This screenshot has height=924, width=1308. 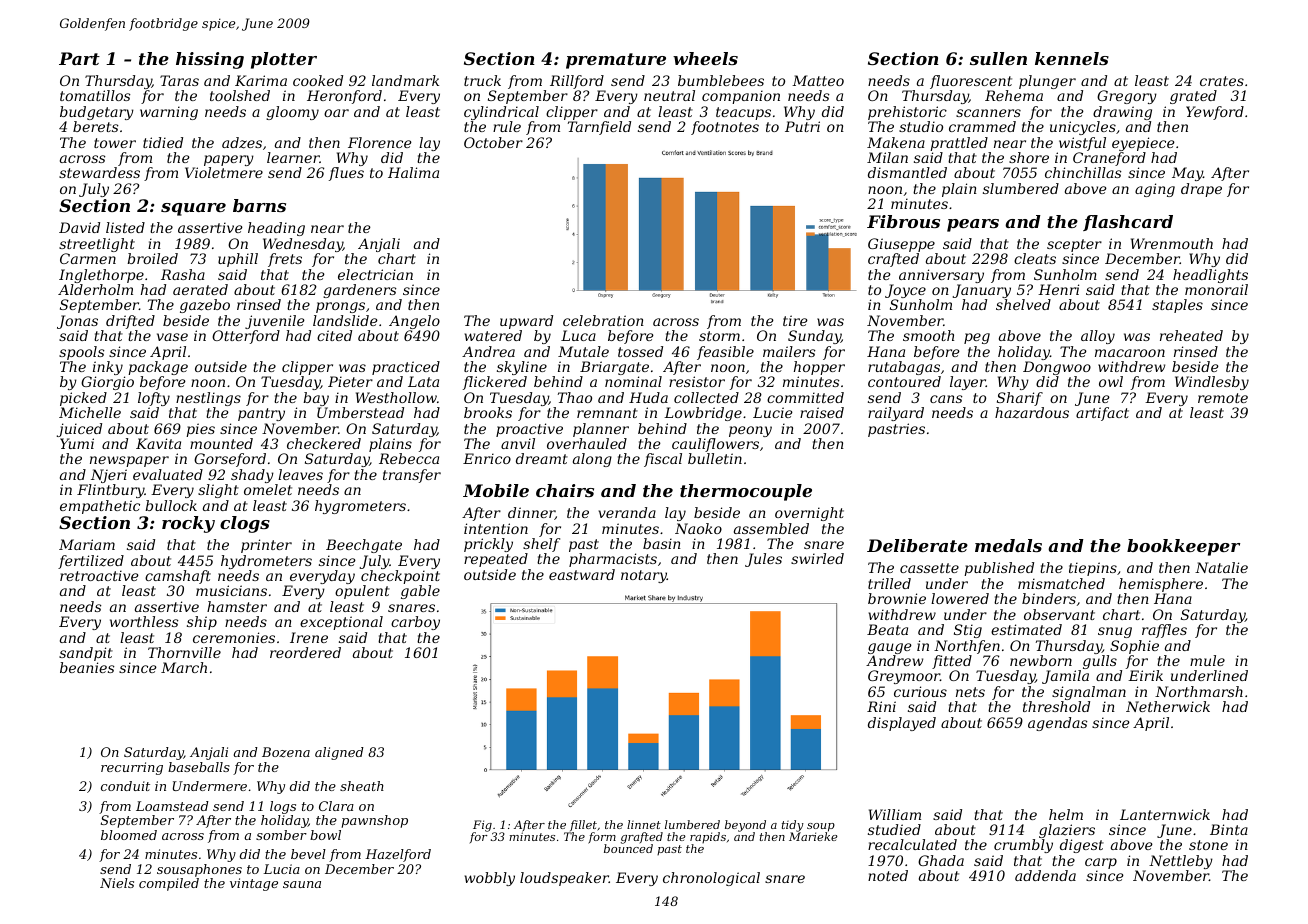 I want to click on premature, so click(x=616, y=61).
